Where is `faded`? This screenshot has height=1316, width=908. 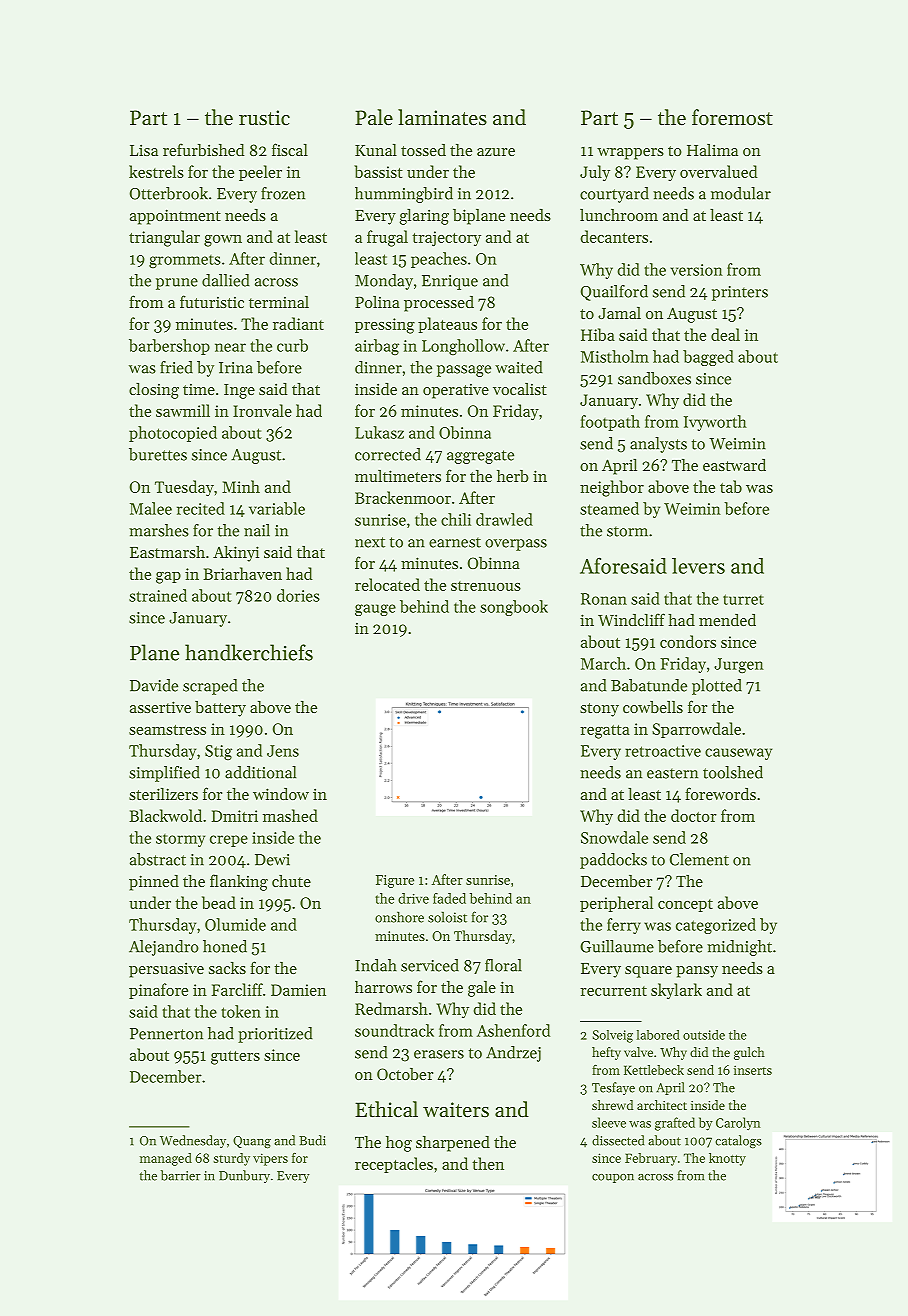
faded is located at coordinates (449, 898).
